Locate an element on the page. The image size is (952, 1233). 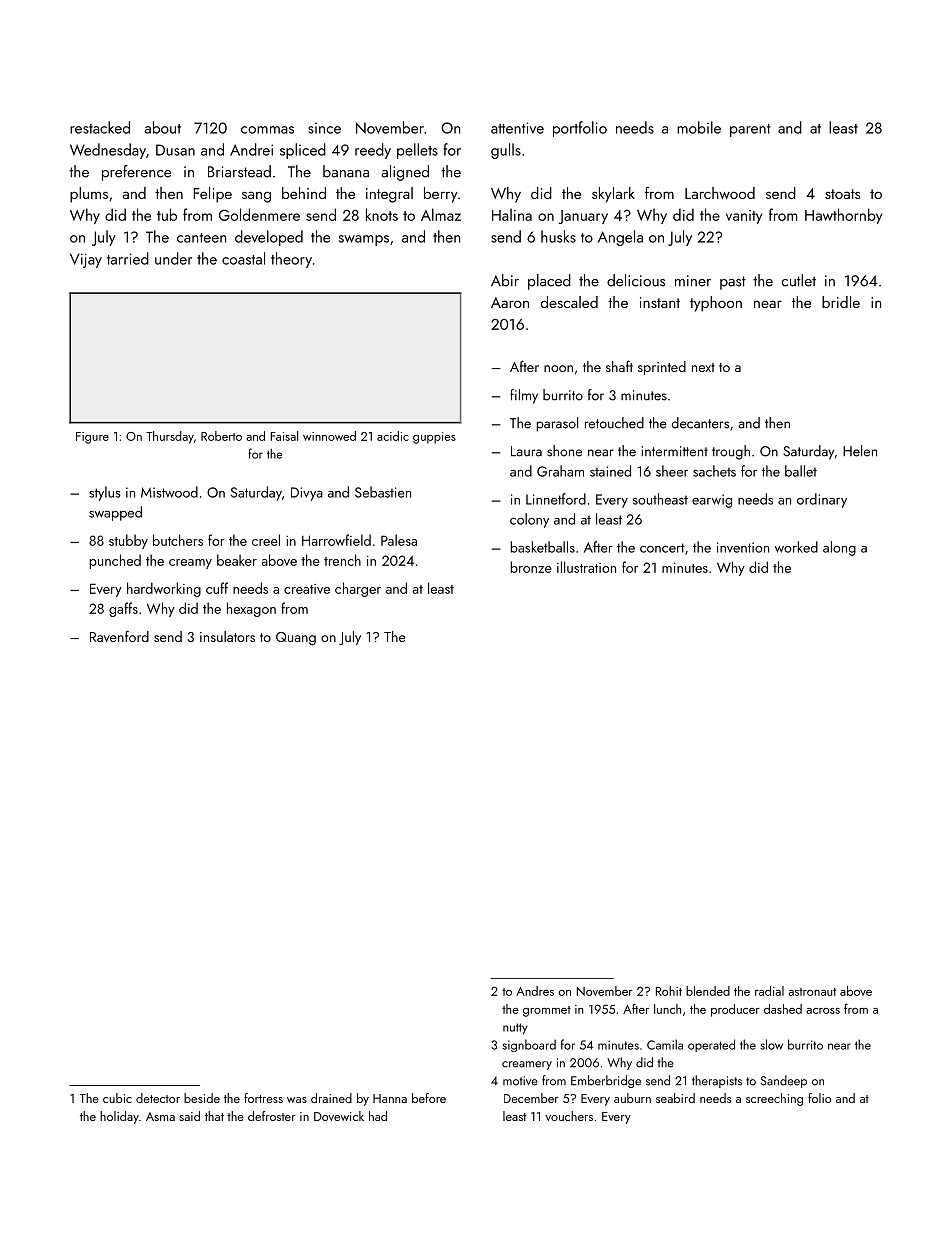
stoats is located at coordinates (842, 194).
